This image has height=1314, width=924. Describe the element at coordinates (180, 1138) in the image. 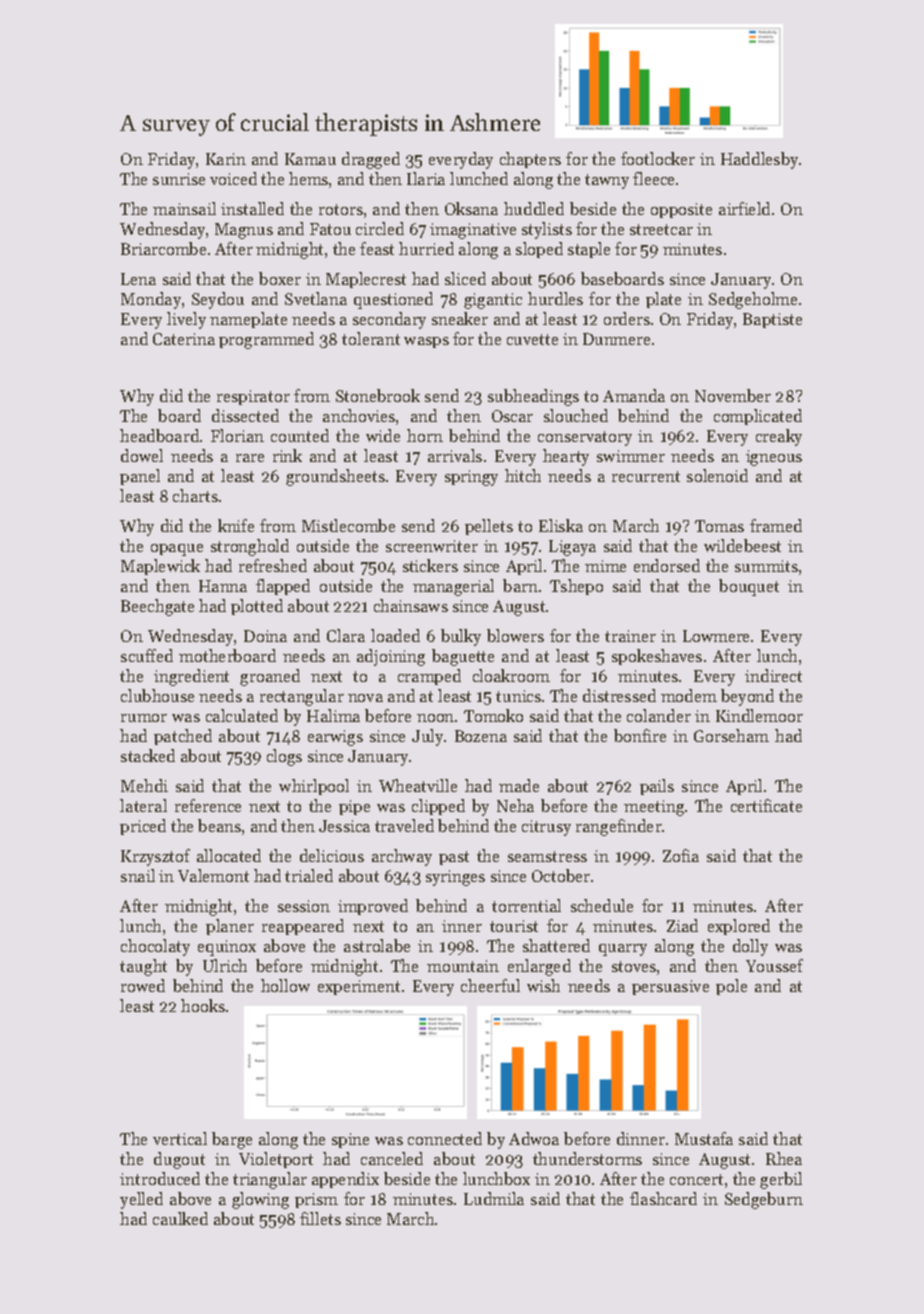

I see `vertical` at that location.
